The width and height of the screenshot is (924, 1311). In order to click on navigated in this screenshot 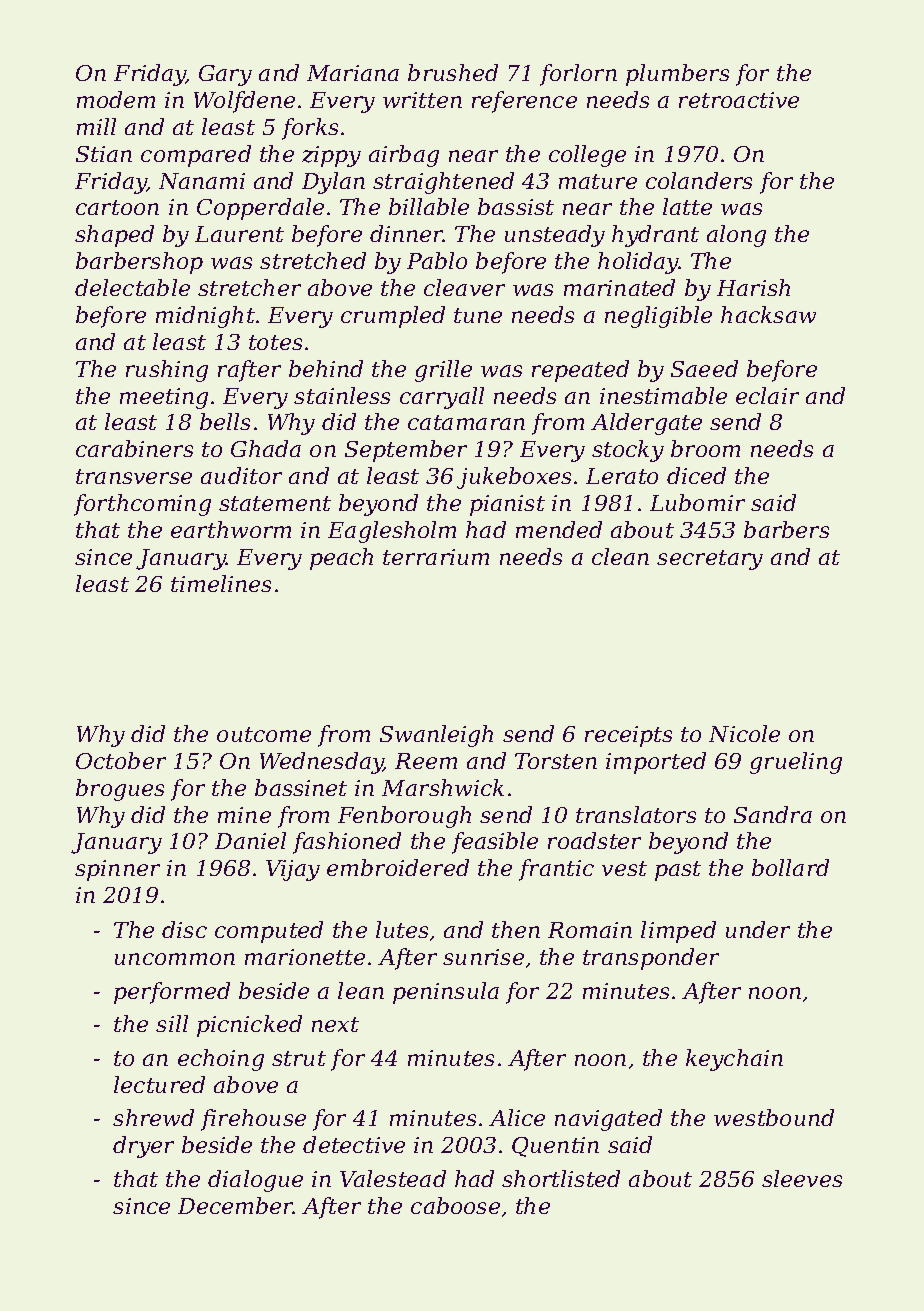, I will do `click(608, 1120)`.
